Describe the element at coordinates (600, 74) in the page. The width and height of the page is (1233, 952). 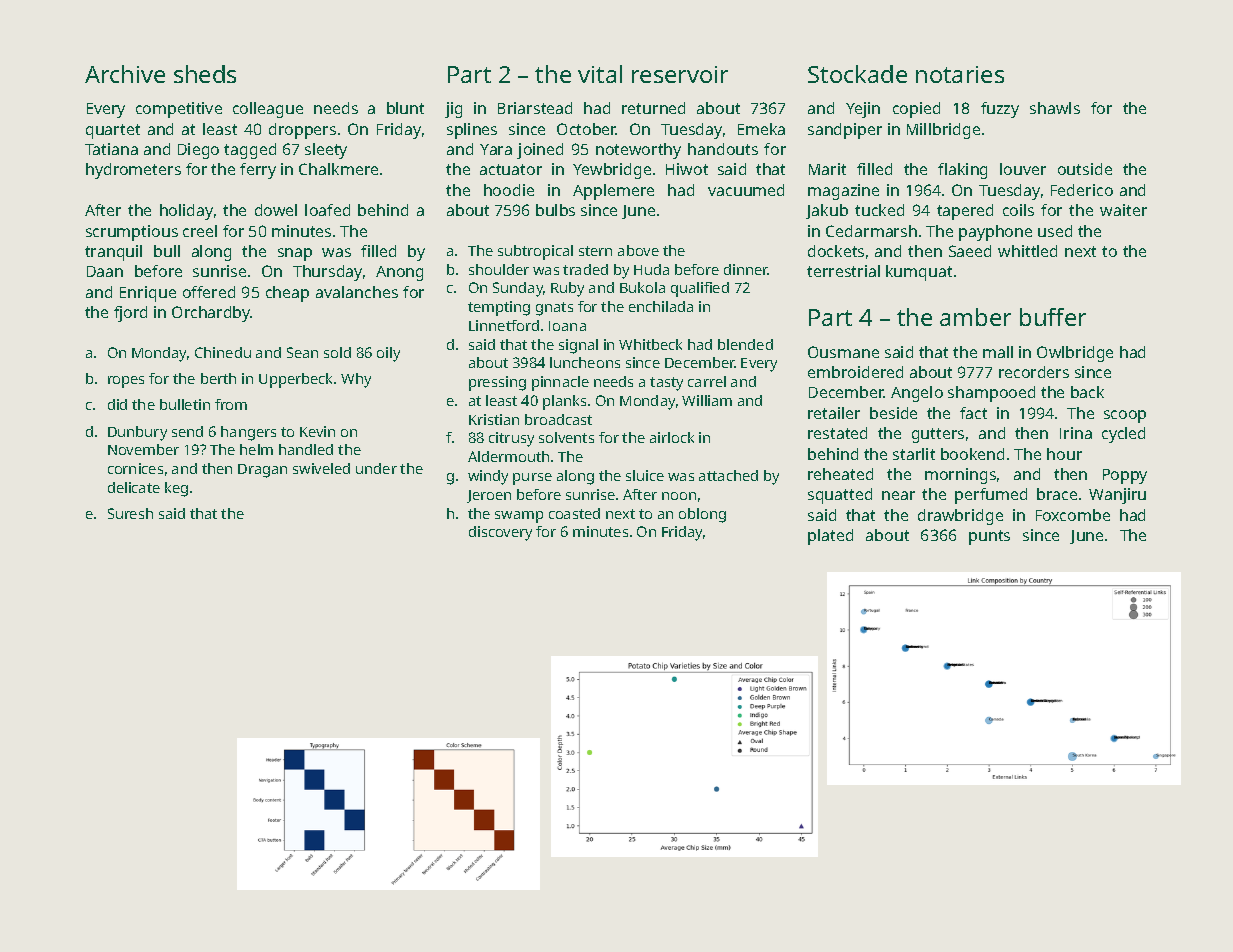
I see `vital` at that location.
